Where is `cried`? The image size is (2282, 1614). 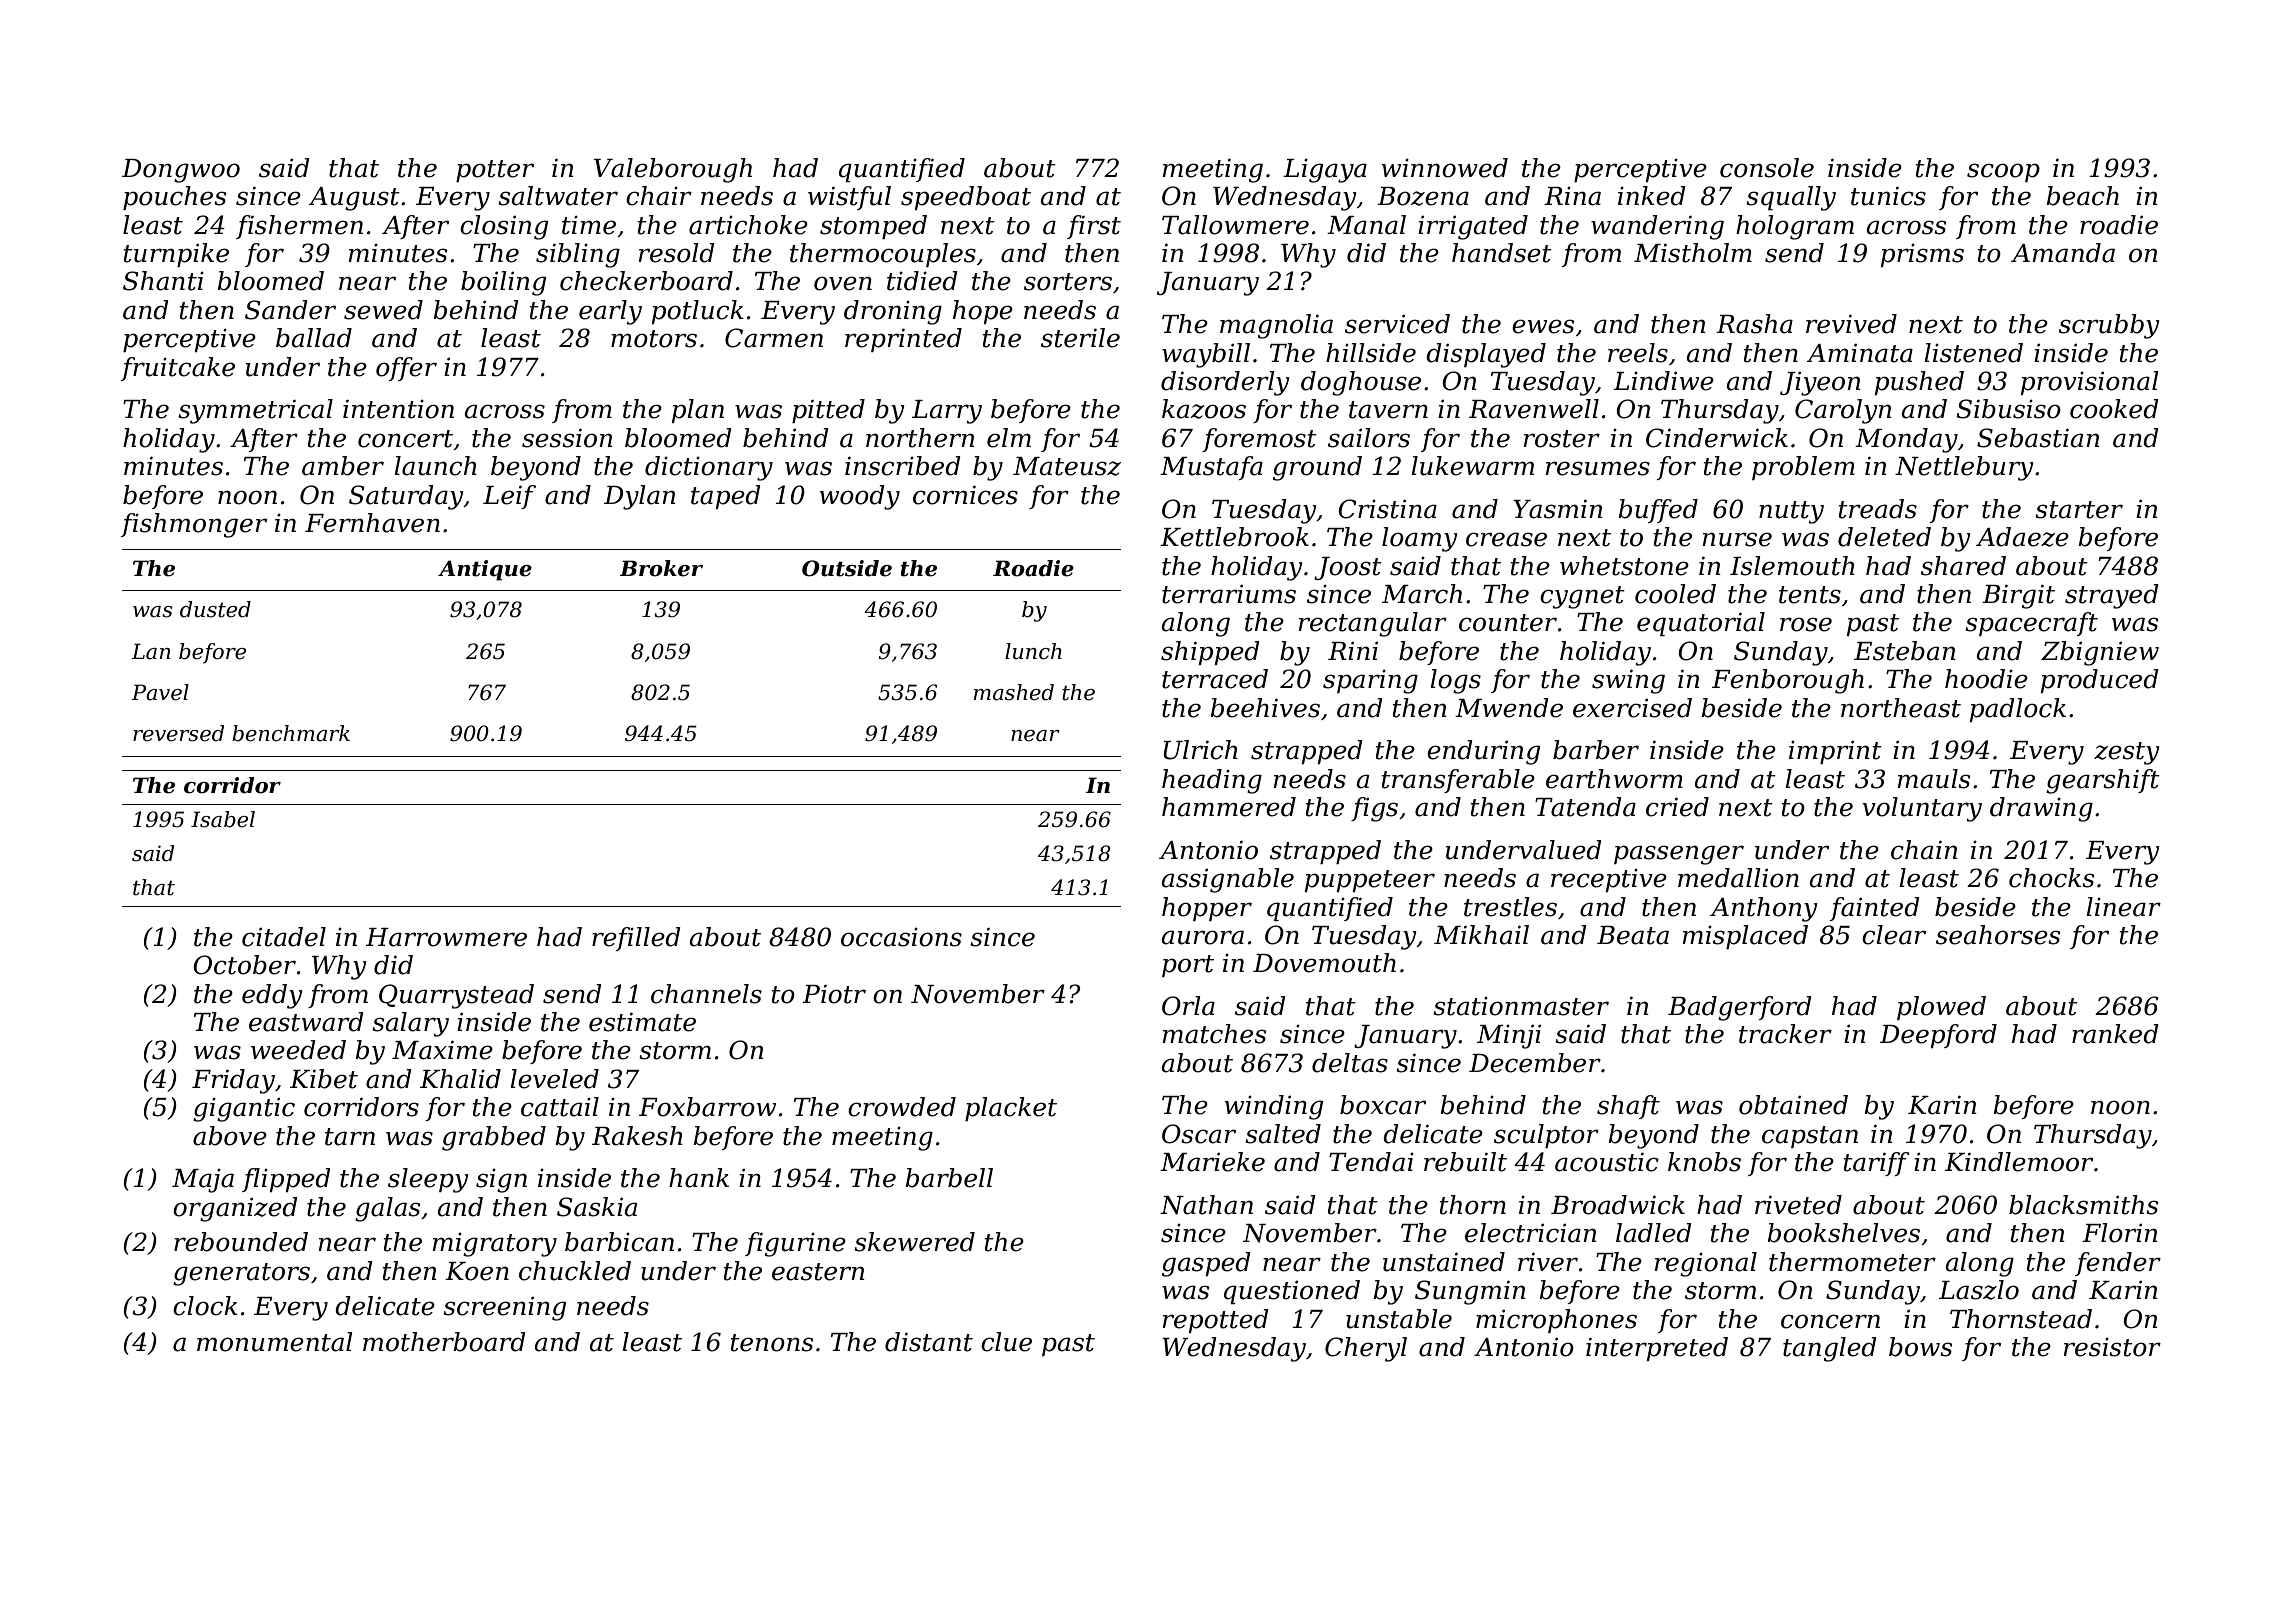 cried is located at coordinates (1677, 807).
